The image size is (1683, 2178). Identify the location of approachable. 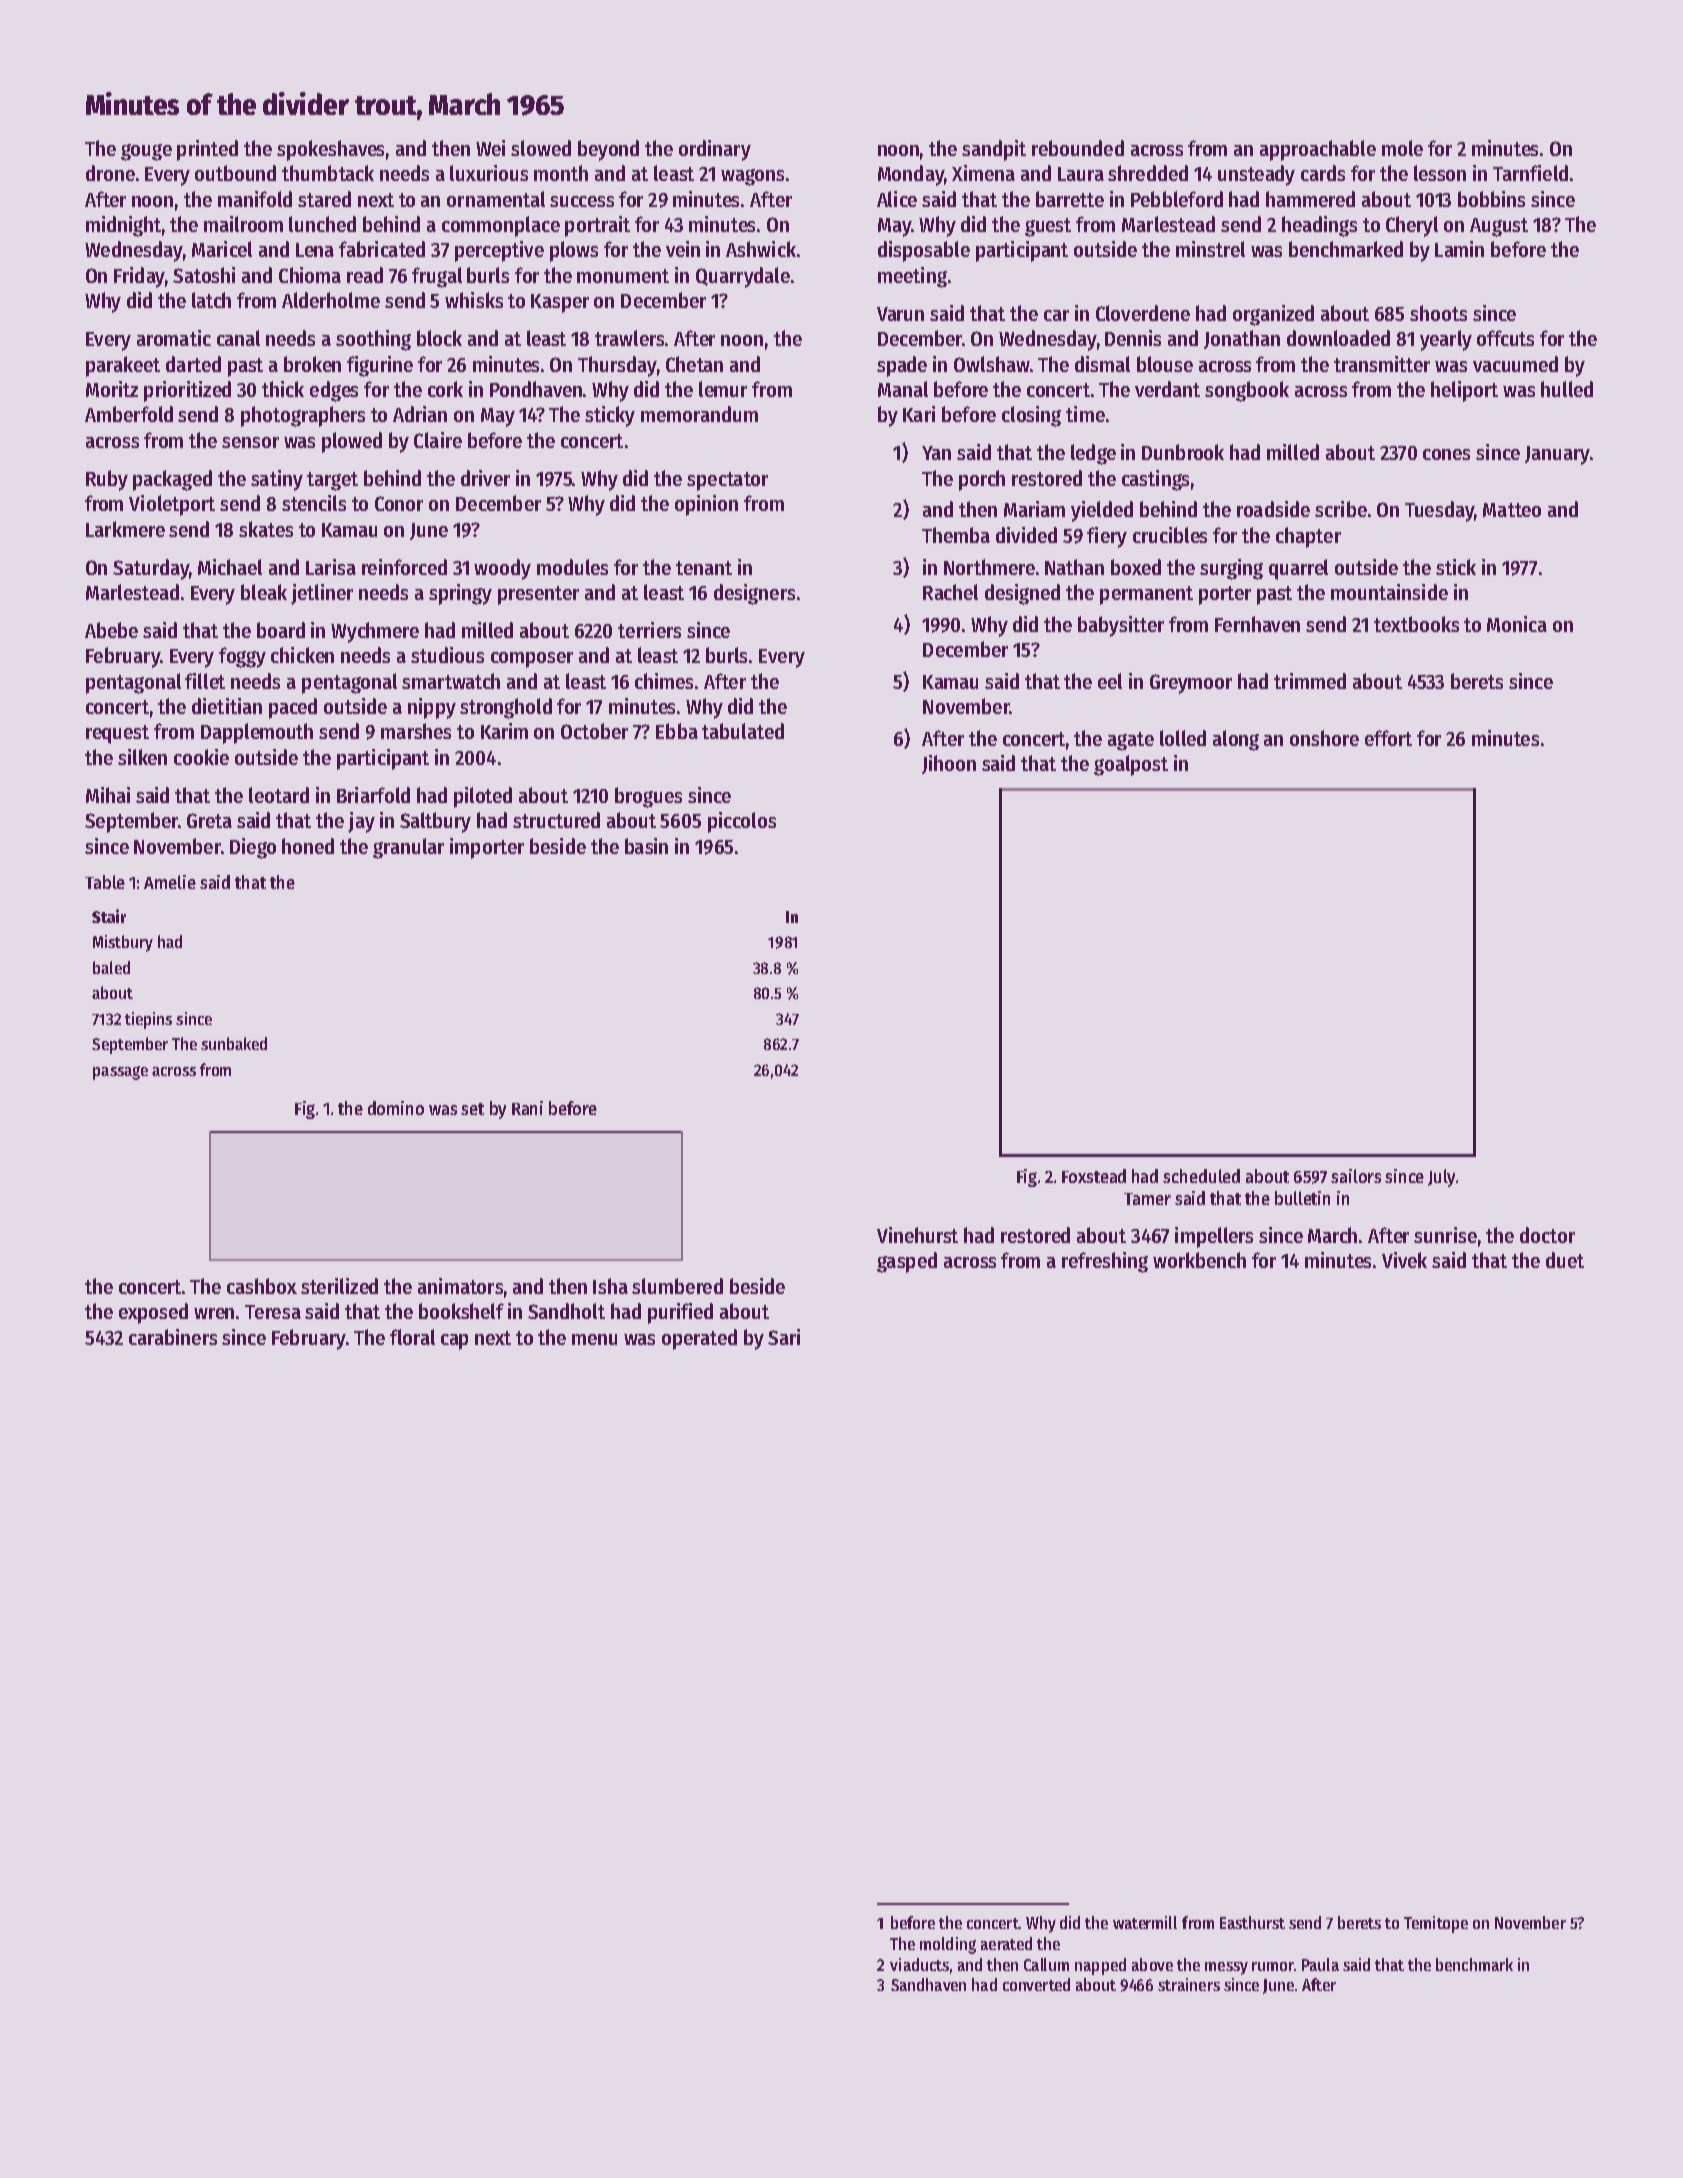
(1318, 150).
